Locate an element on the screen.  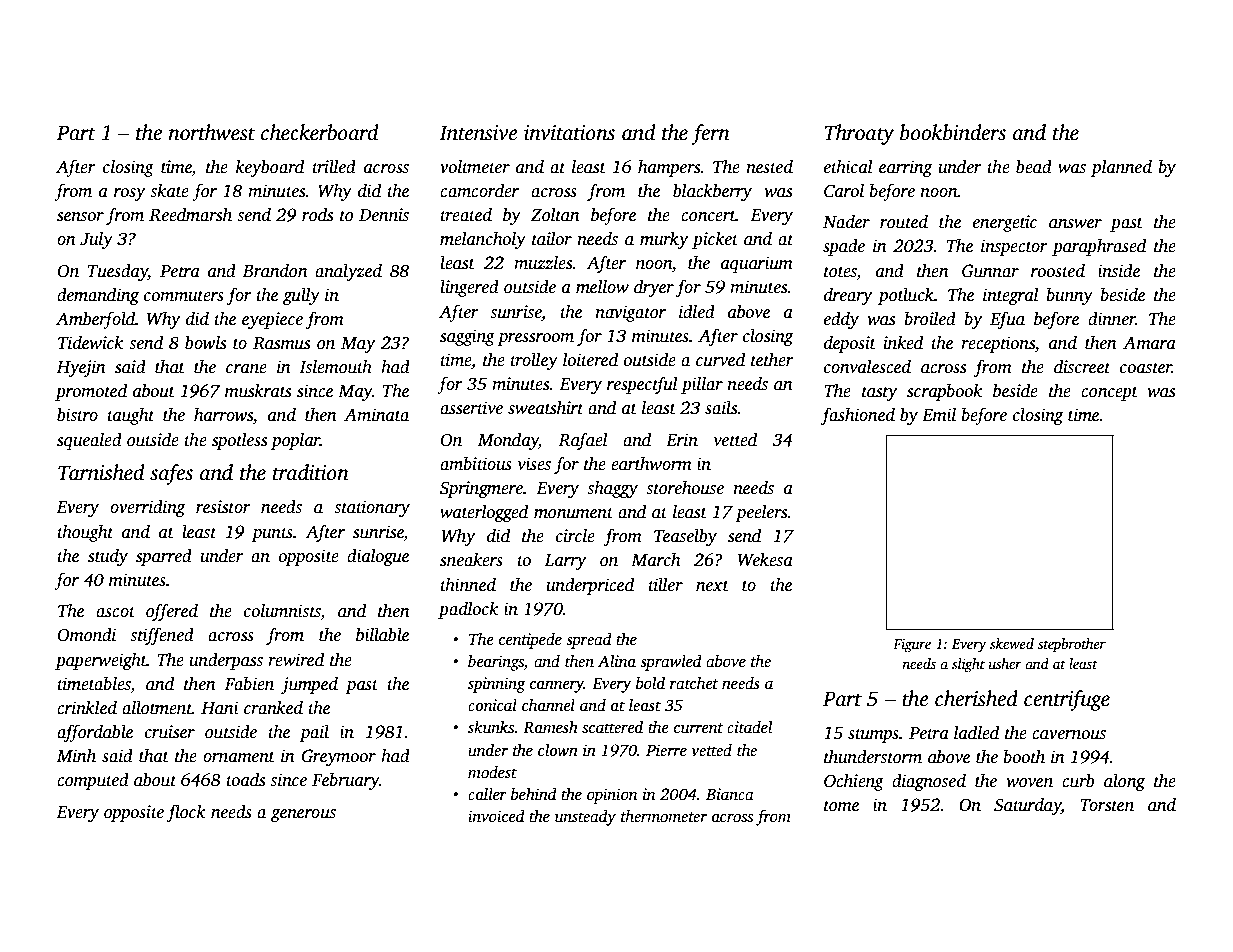
skewed is located at coordinates (1012, 643).
